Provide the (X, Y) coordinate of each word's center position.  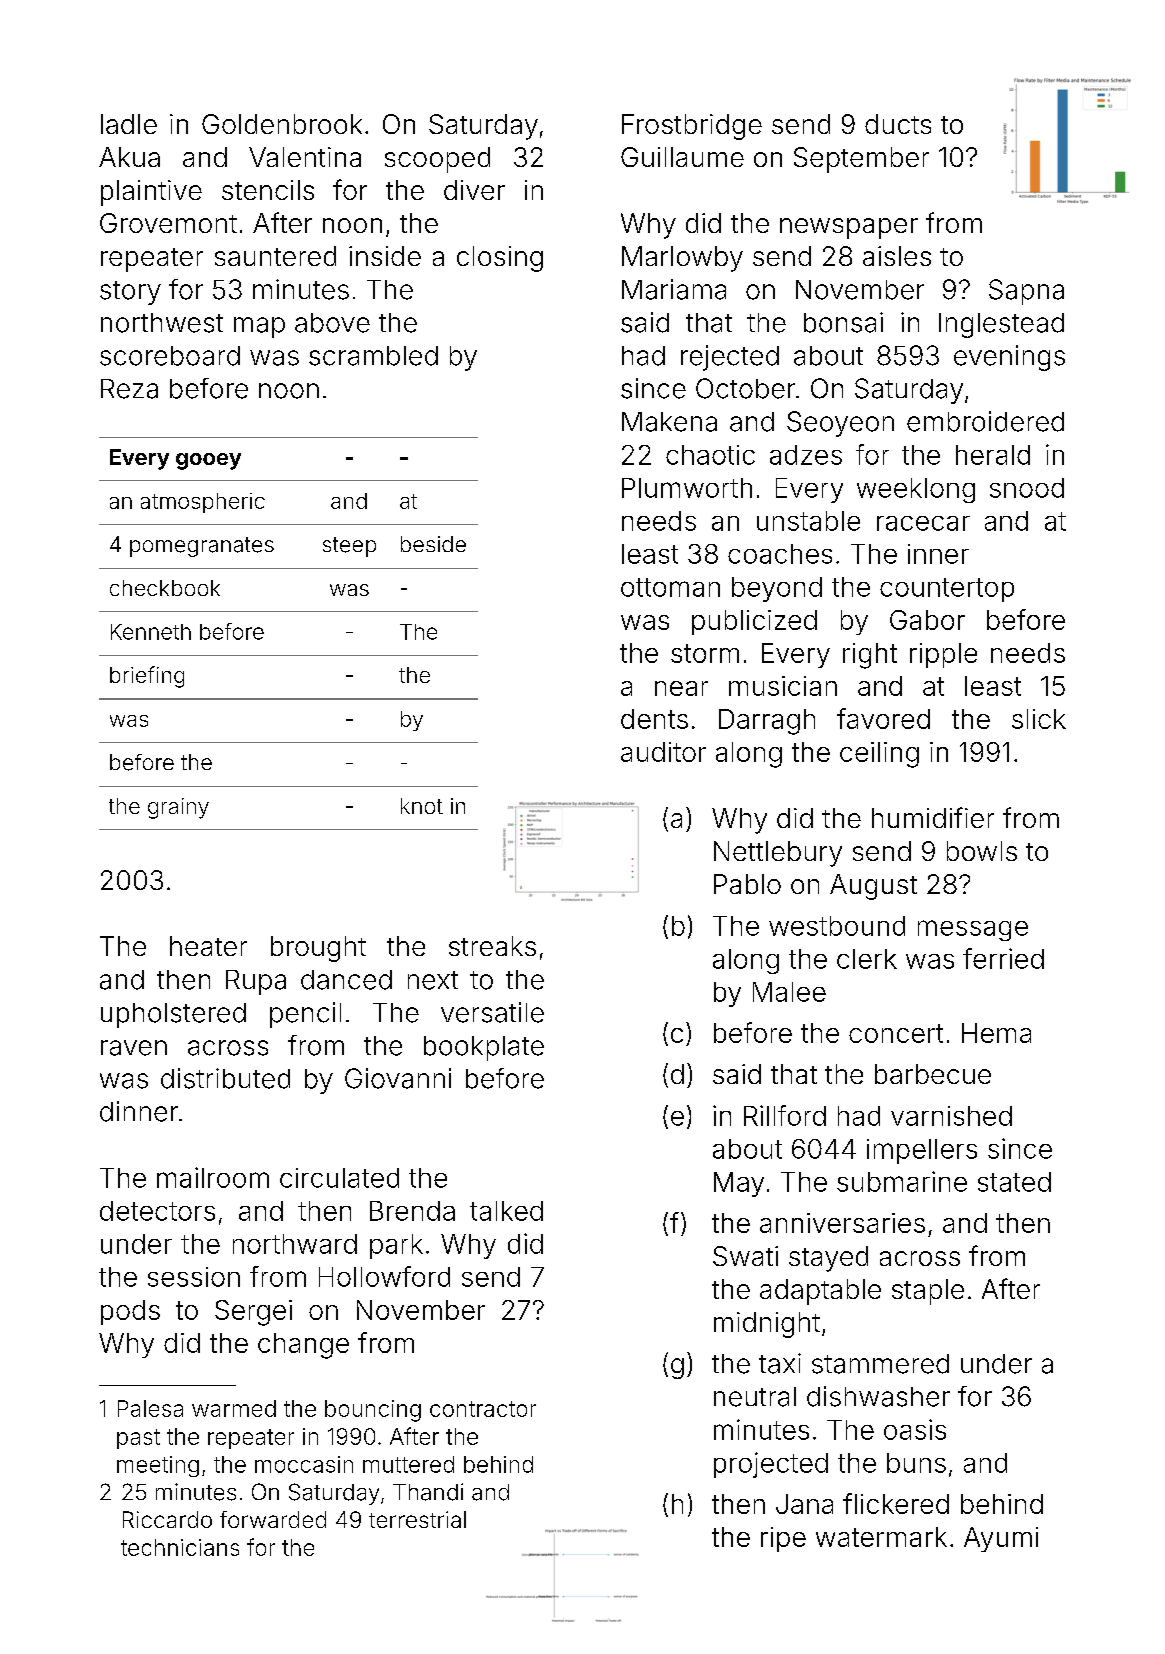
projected (771, 1465)
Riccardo (167, 1519)
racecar (923, 523)
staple (928, 1292)
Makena (669, 422)
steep (349, 547)
